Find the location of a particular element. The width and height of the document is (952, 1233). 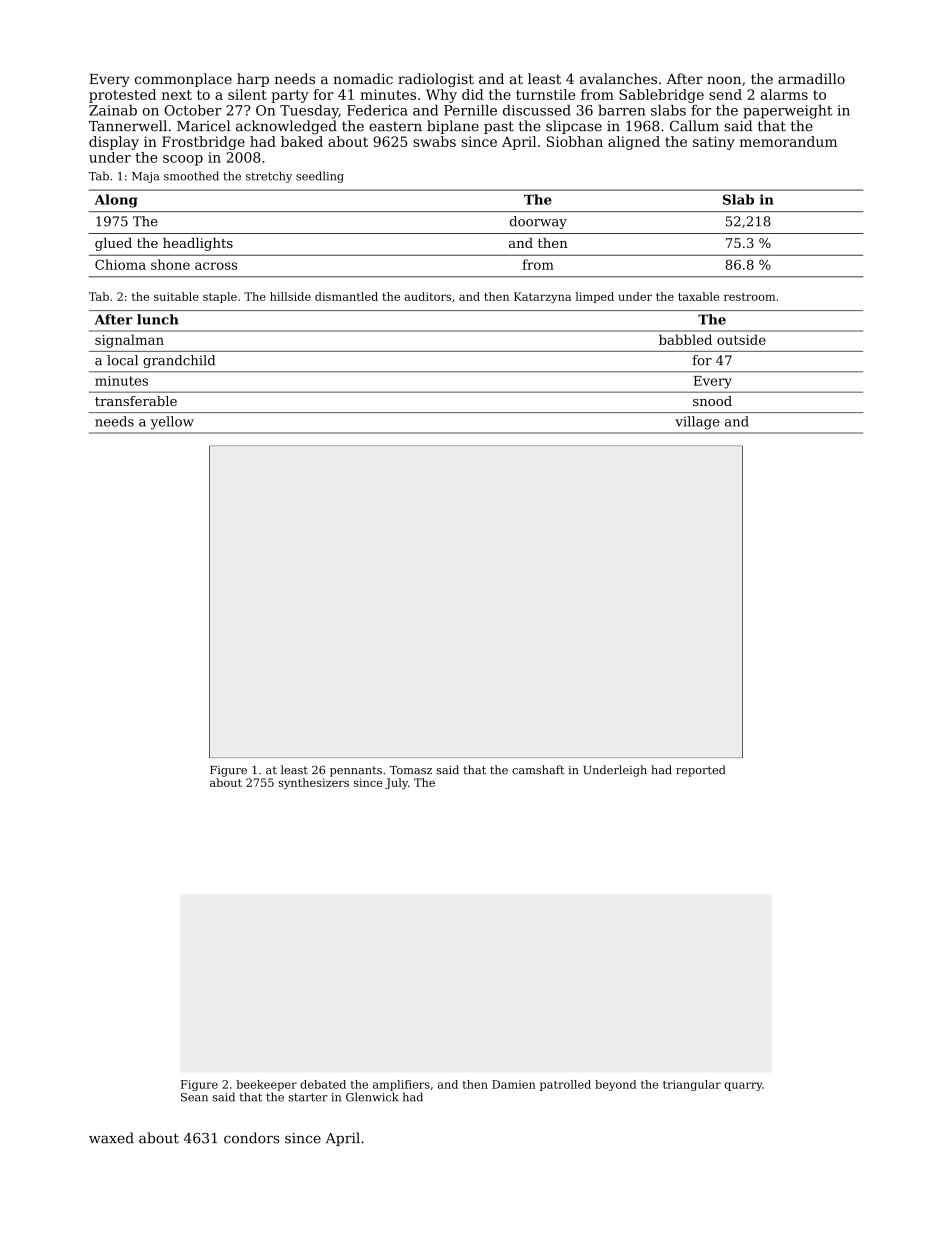

Sean is located at coordinates (194, 1097).
